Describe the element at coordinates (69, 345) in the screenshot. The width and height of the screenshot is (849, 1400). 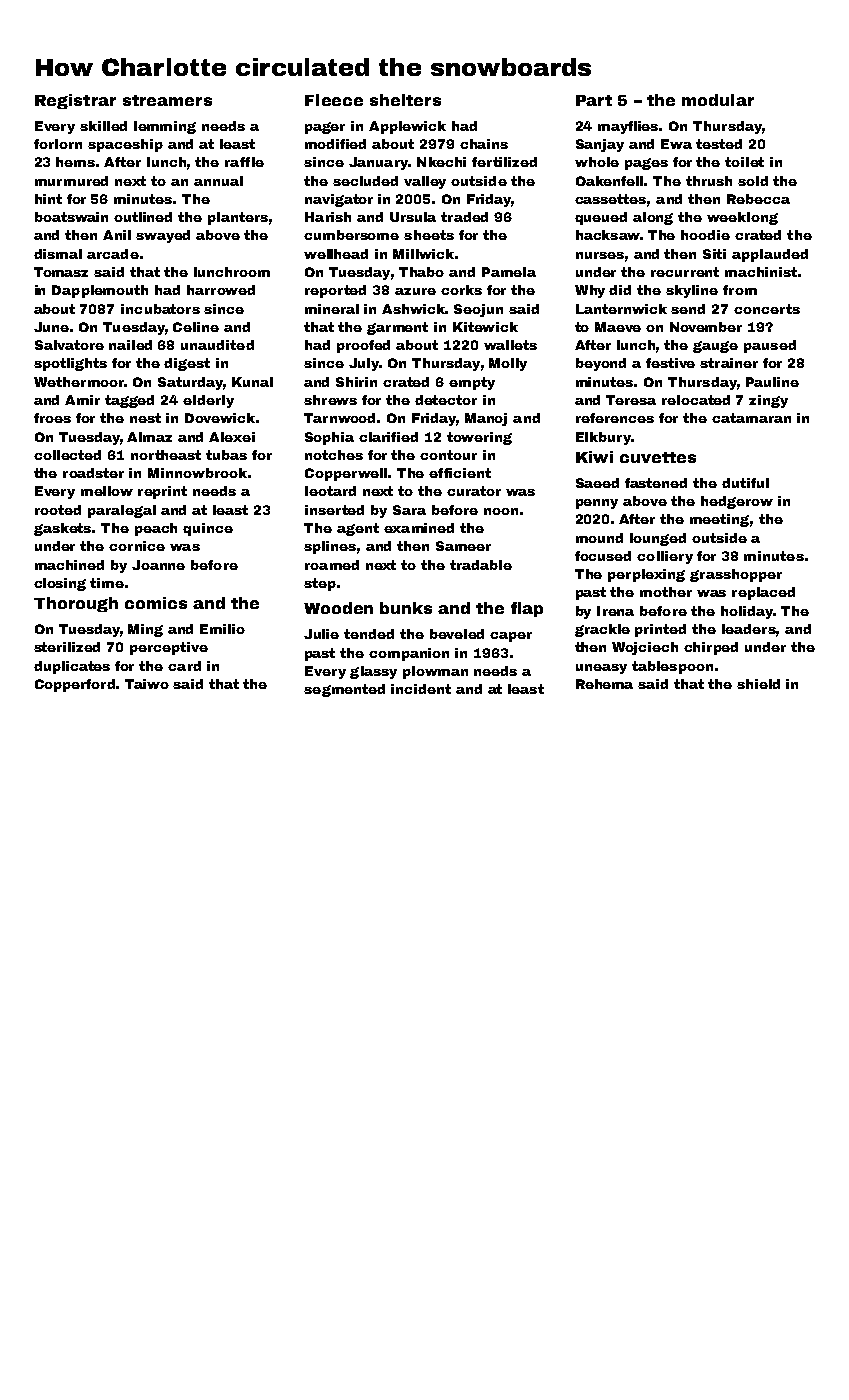
I see `Salvatore` at that location.
